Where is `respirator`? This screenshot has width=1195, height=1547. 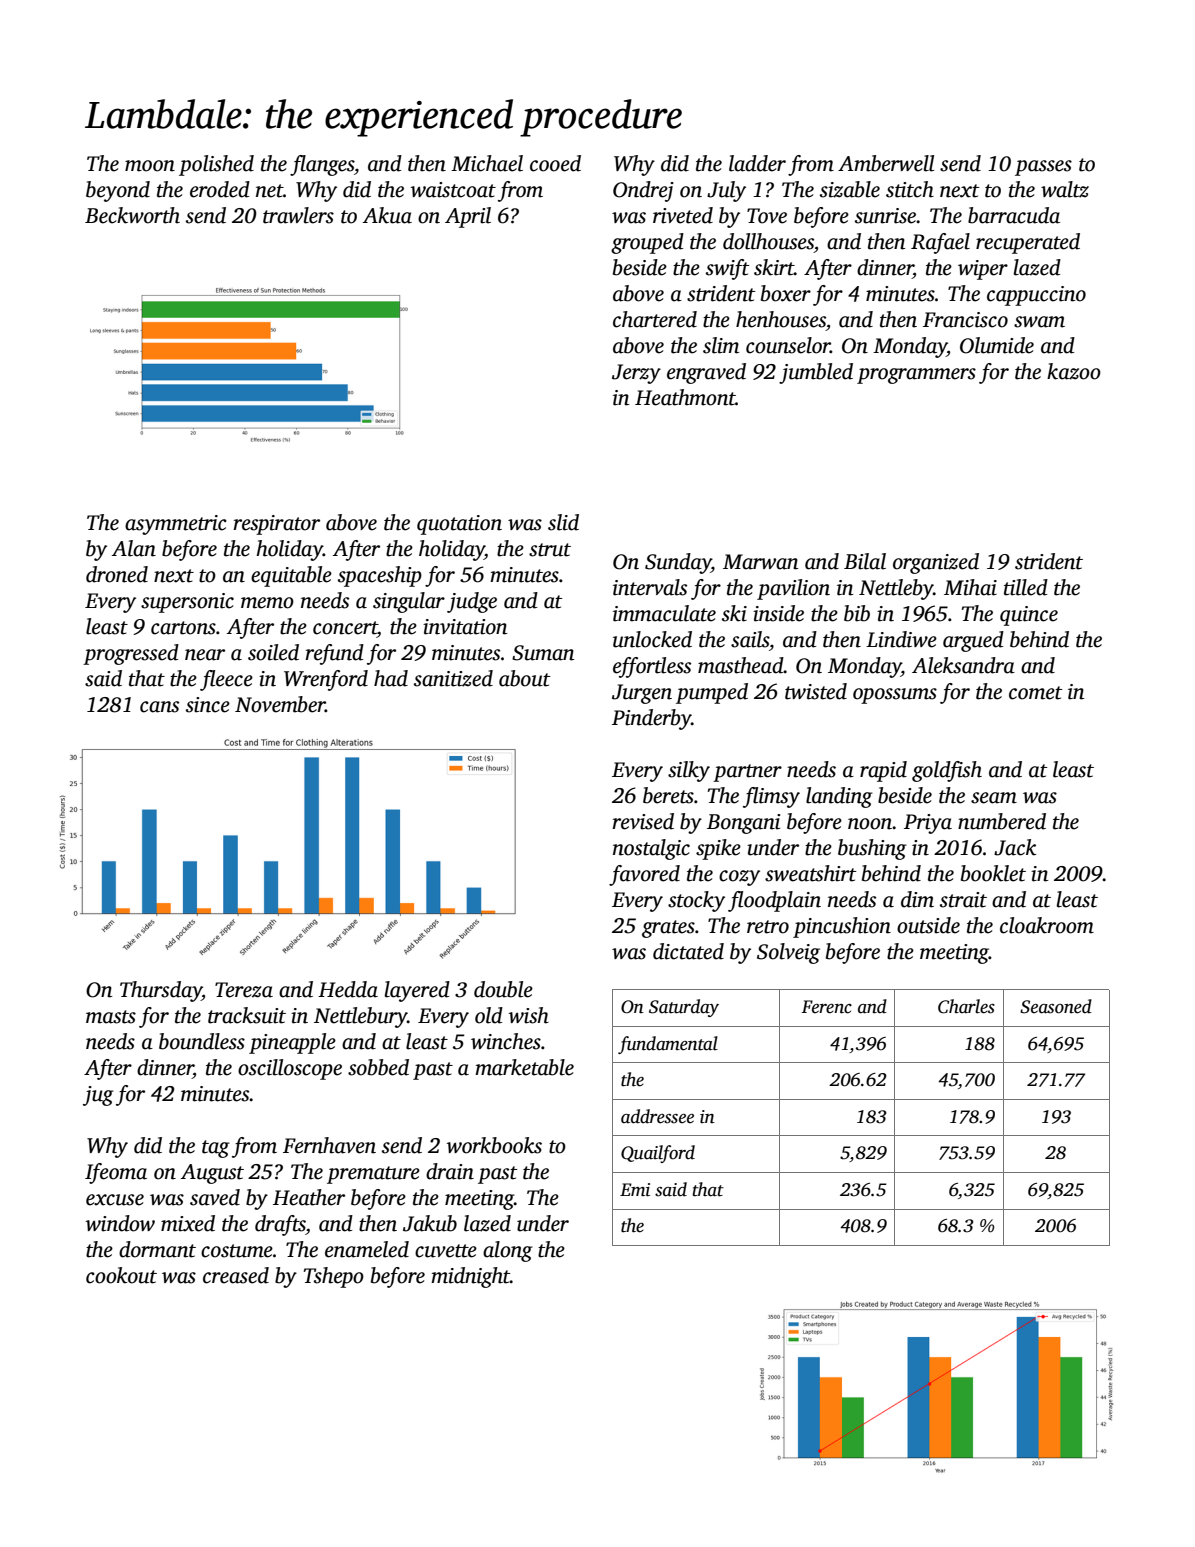 respirator is located at coordinates (276, 525).
